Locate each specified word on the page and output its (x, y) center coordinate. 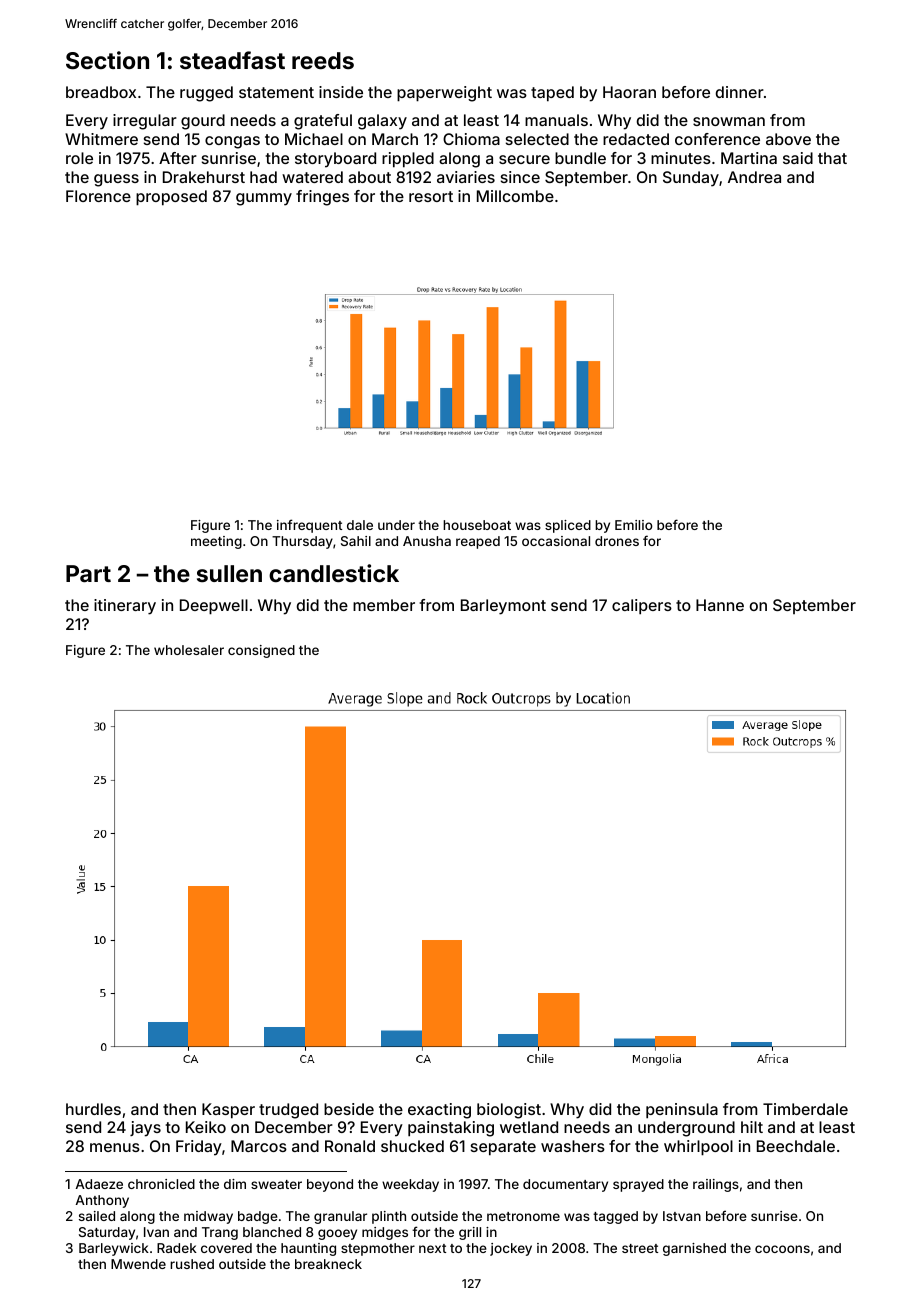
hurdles (93, 1109)
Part (88, 573)
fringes (322, 198)
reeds (323, 60)
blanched (272, 1232)
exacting (439, 1111)
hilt (752, 1127)
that (832, 158)
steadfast (232, 60)
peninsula (682, 1111)
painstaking (451, 1129)
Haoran (629, 92)
